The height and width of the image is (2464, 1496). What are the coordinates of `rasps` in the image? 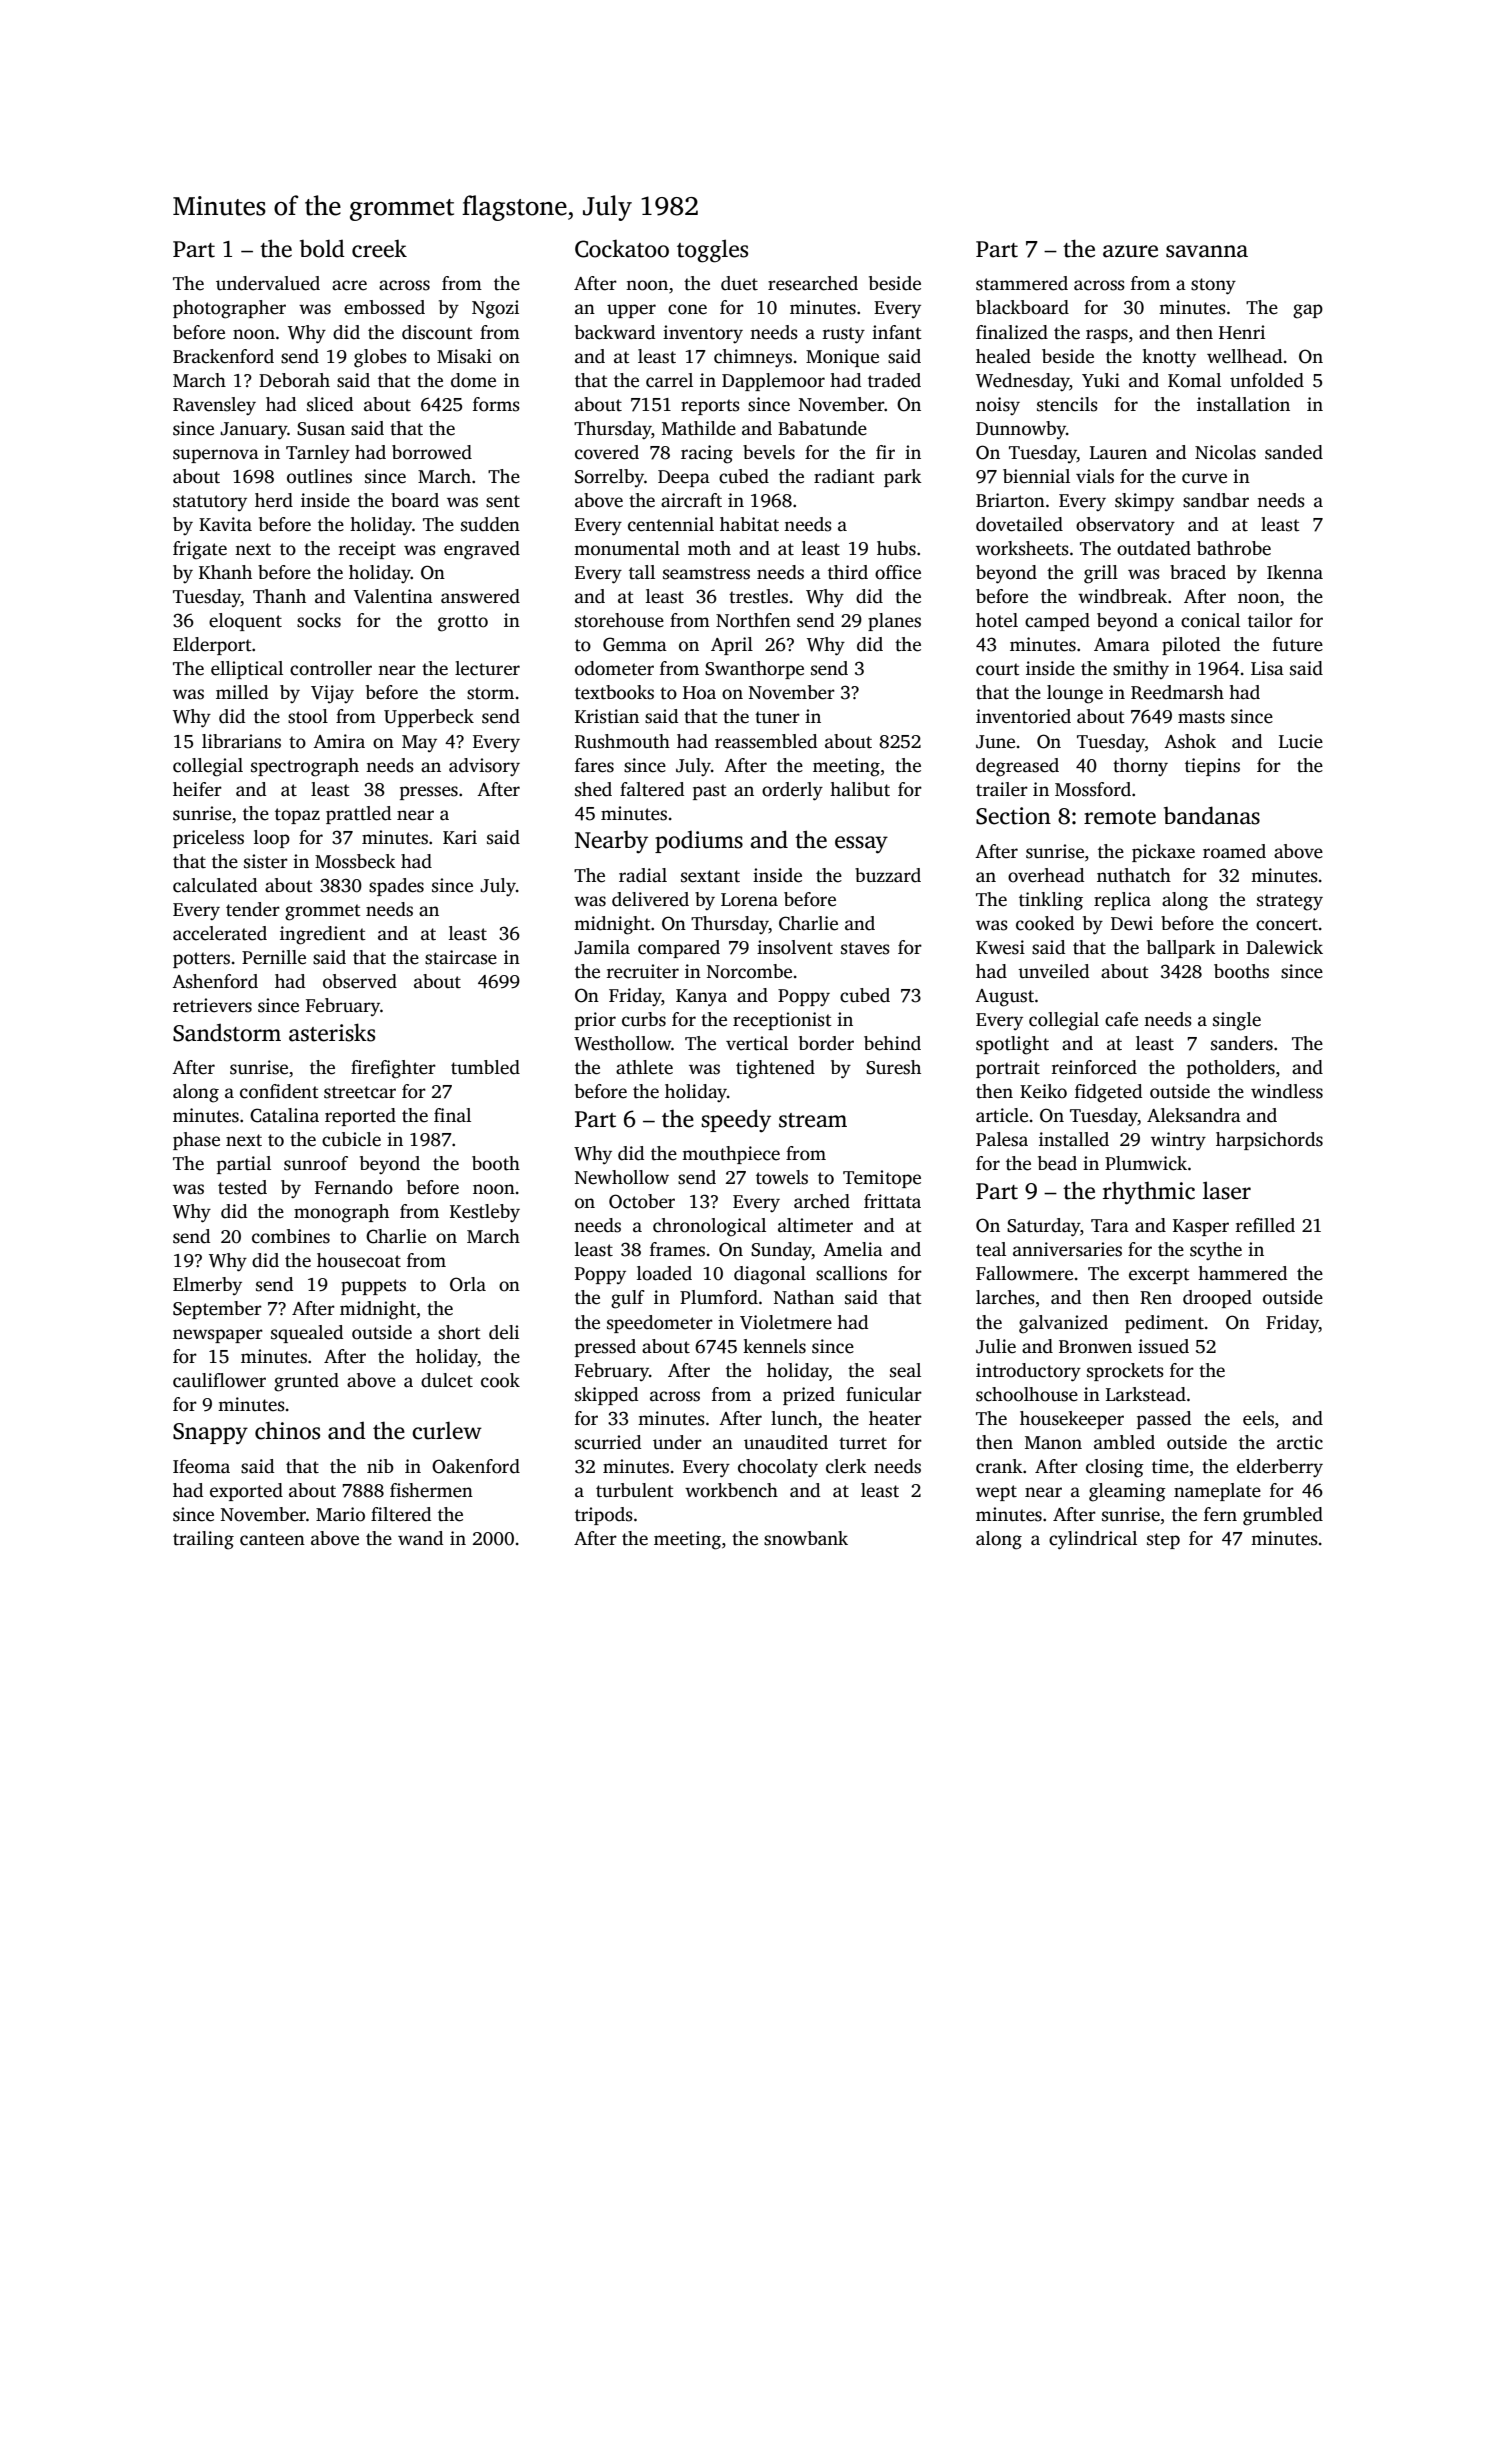 It's located at (1107, 336).
